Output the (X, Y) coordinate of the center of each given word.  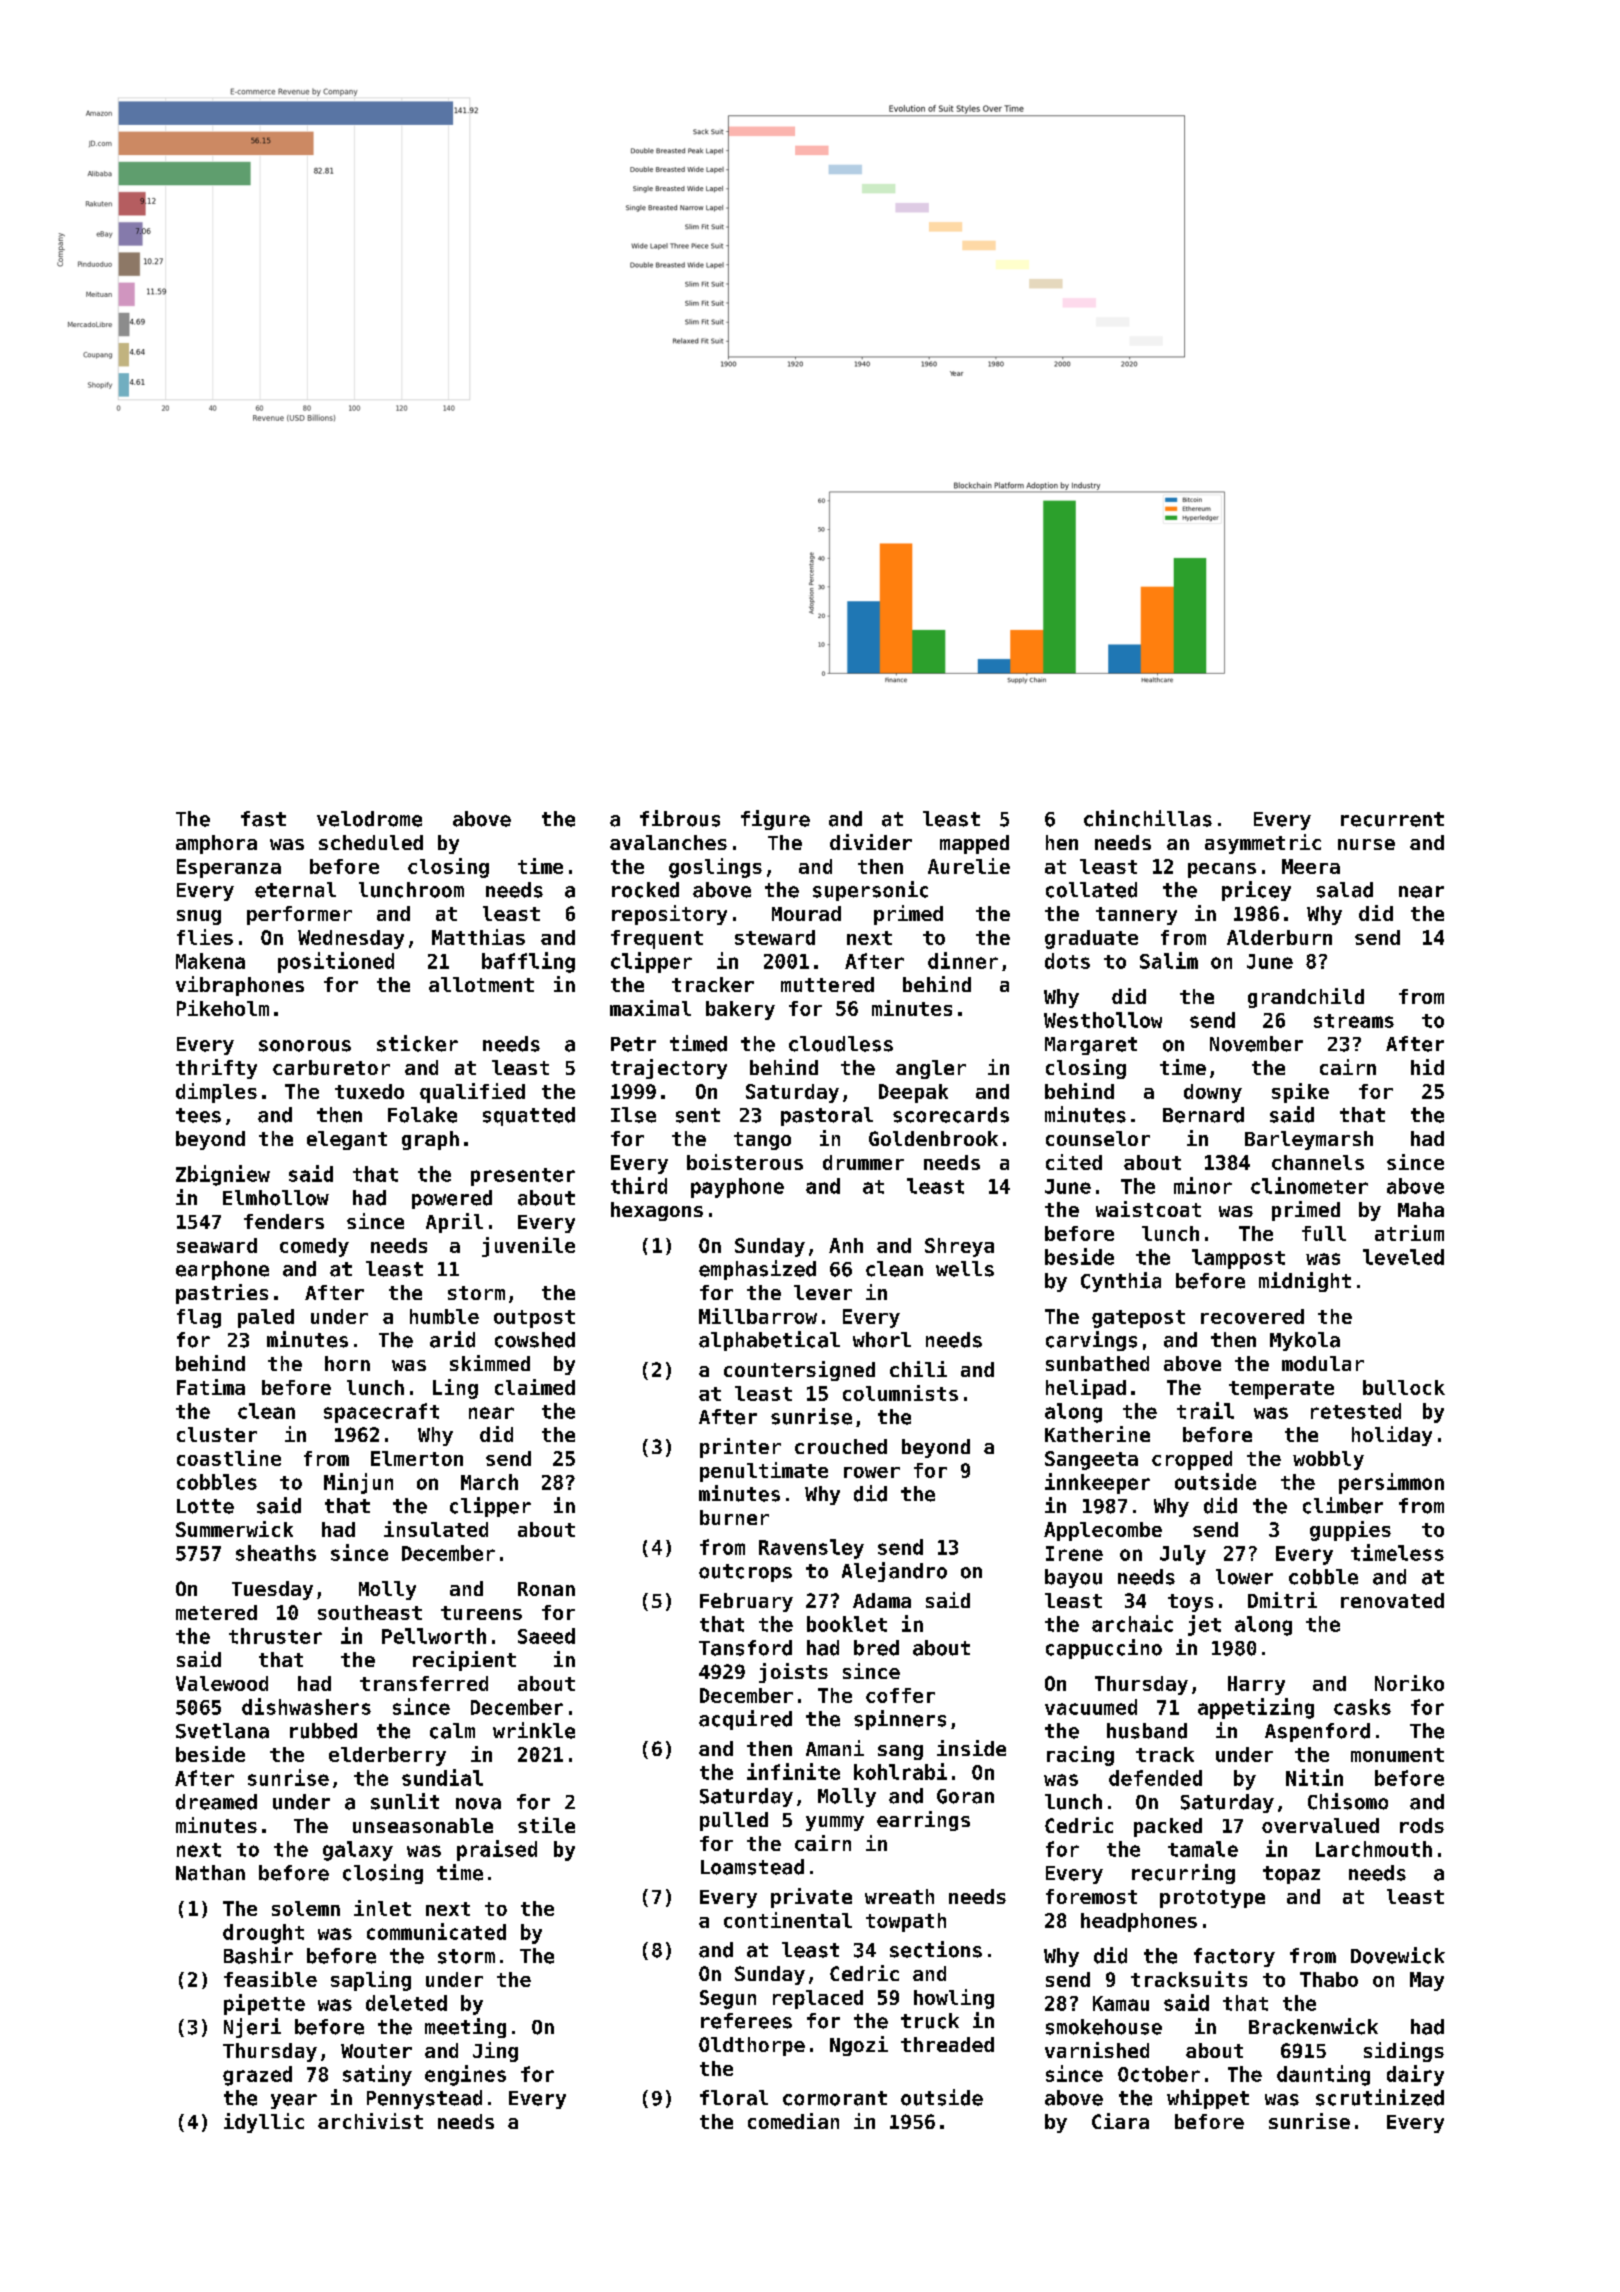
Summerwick (234, 1529)
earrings (923, 1821)
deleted (406, 2003)
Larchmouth (1374, 1849)
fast (263, 819)
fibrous (680, 818)
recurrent (1392, 819)
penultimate (764, 1472)
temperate (1281, 1390)
